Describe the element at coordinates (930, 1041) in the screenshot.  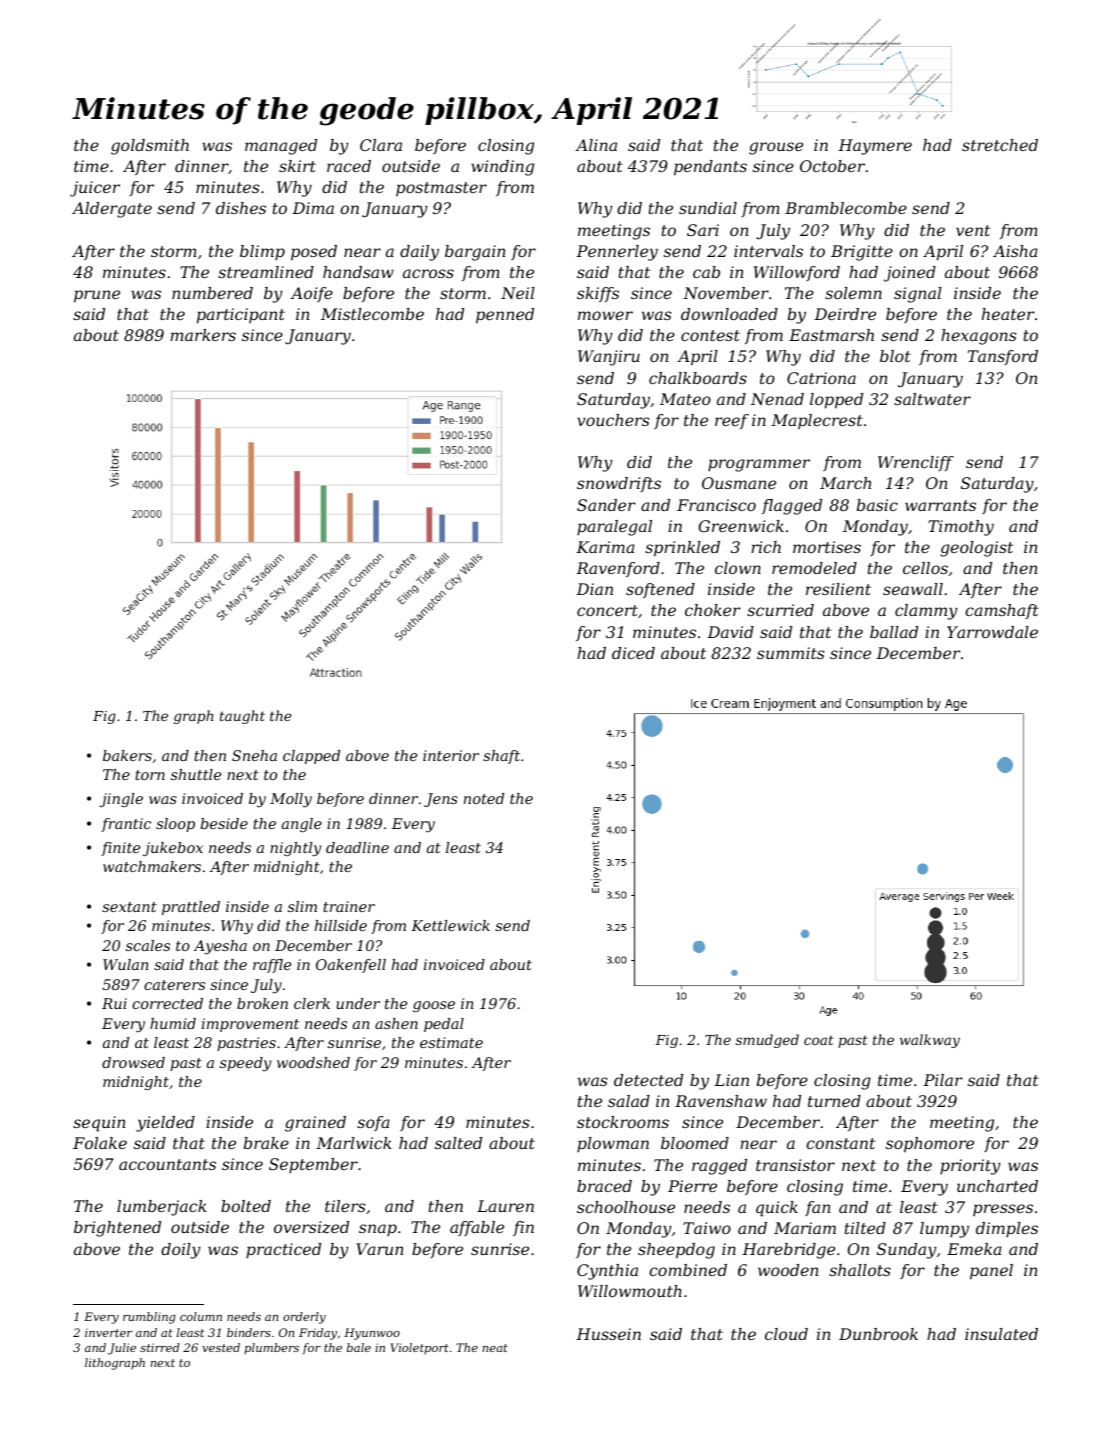
I see `walkway` at that location.
